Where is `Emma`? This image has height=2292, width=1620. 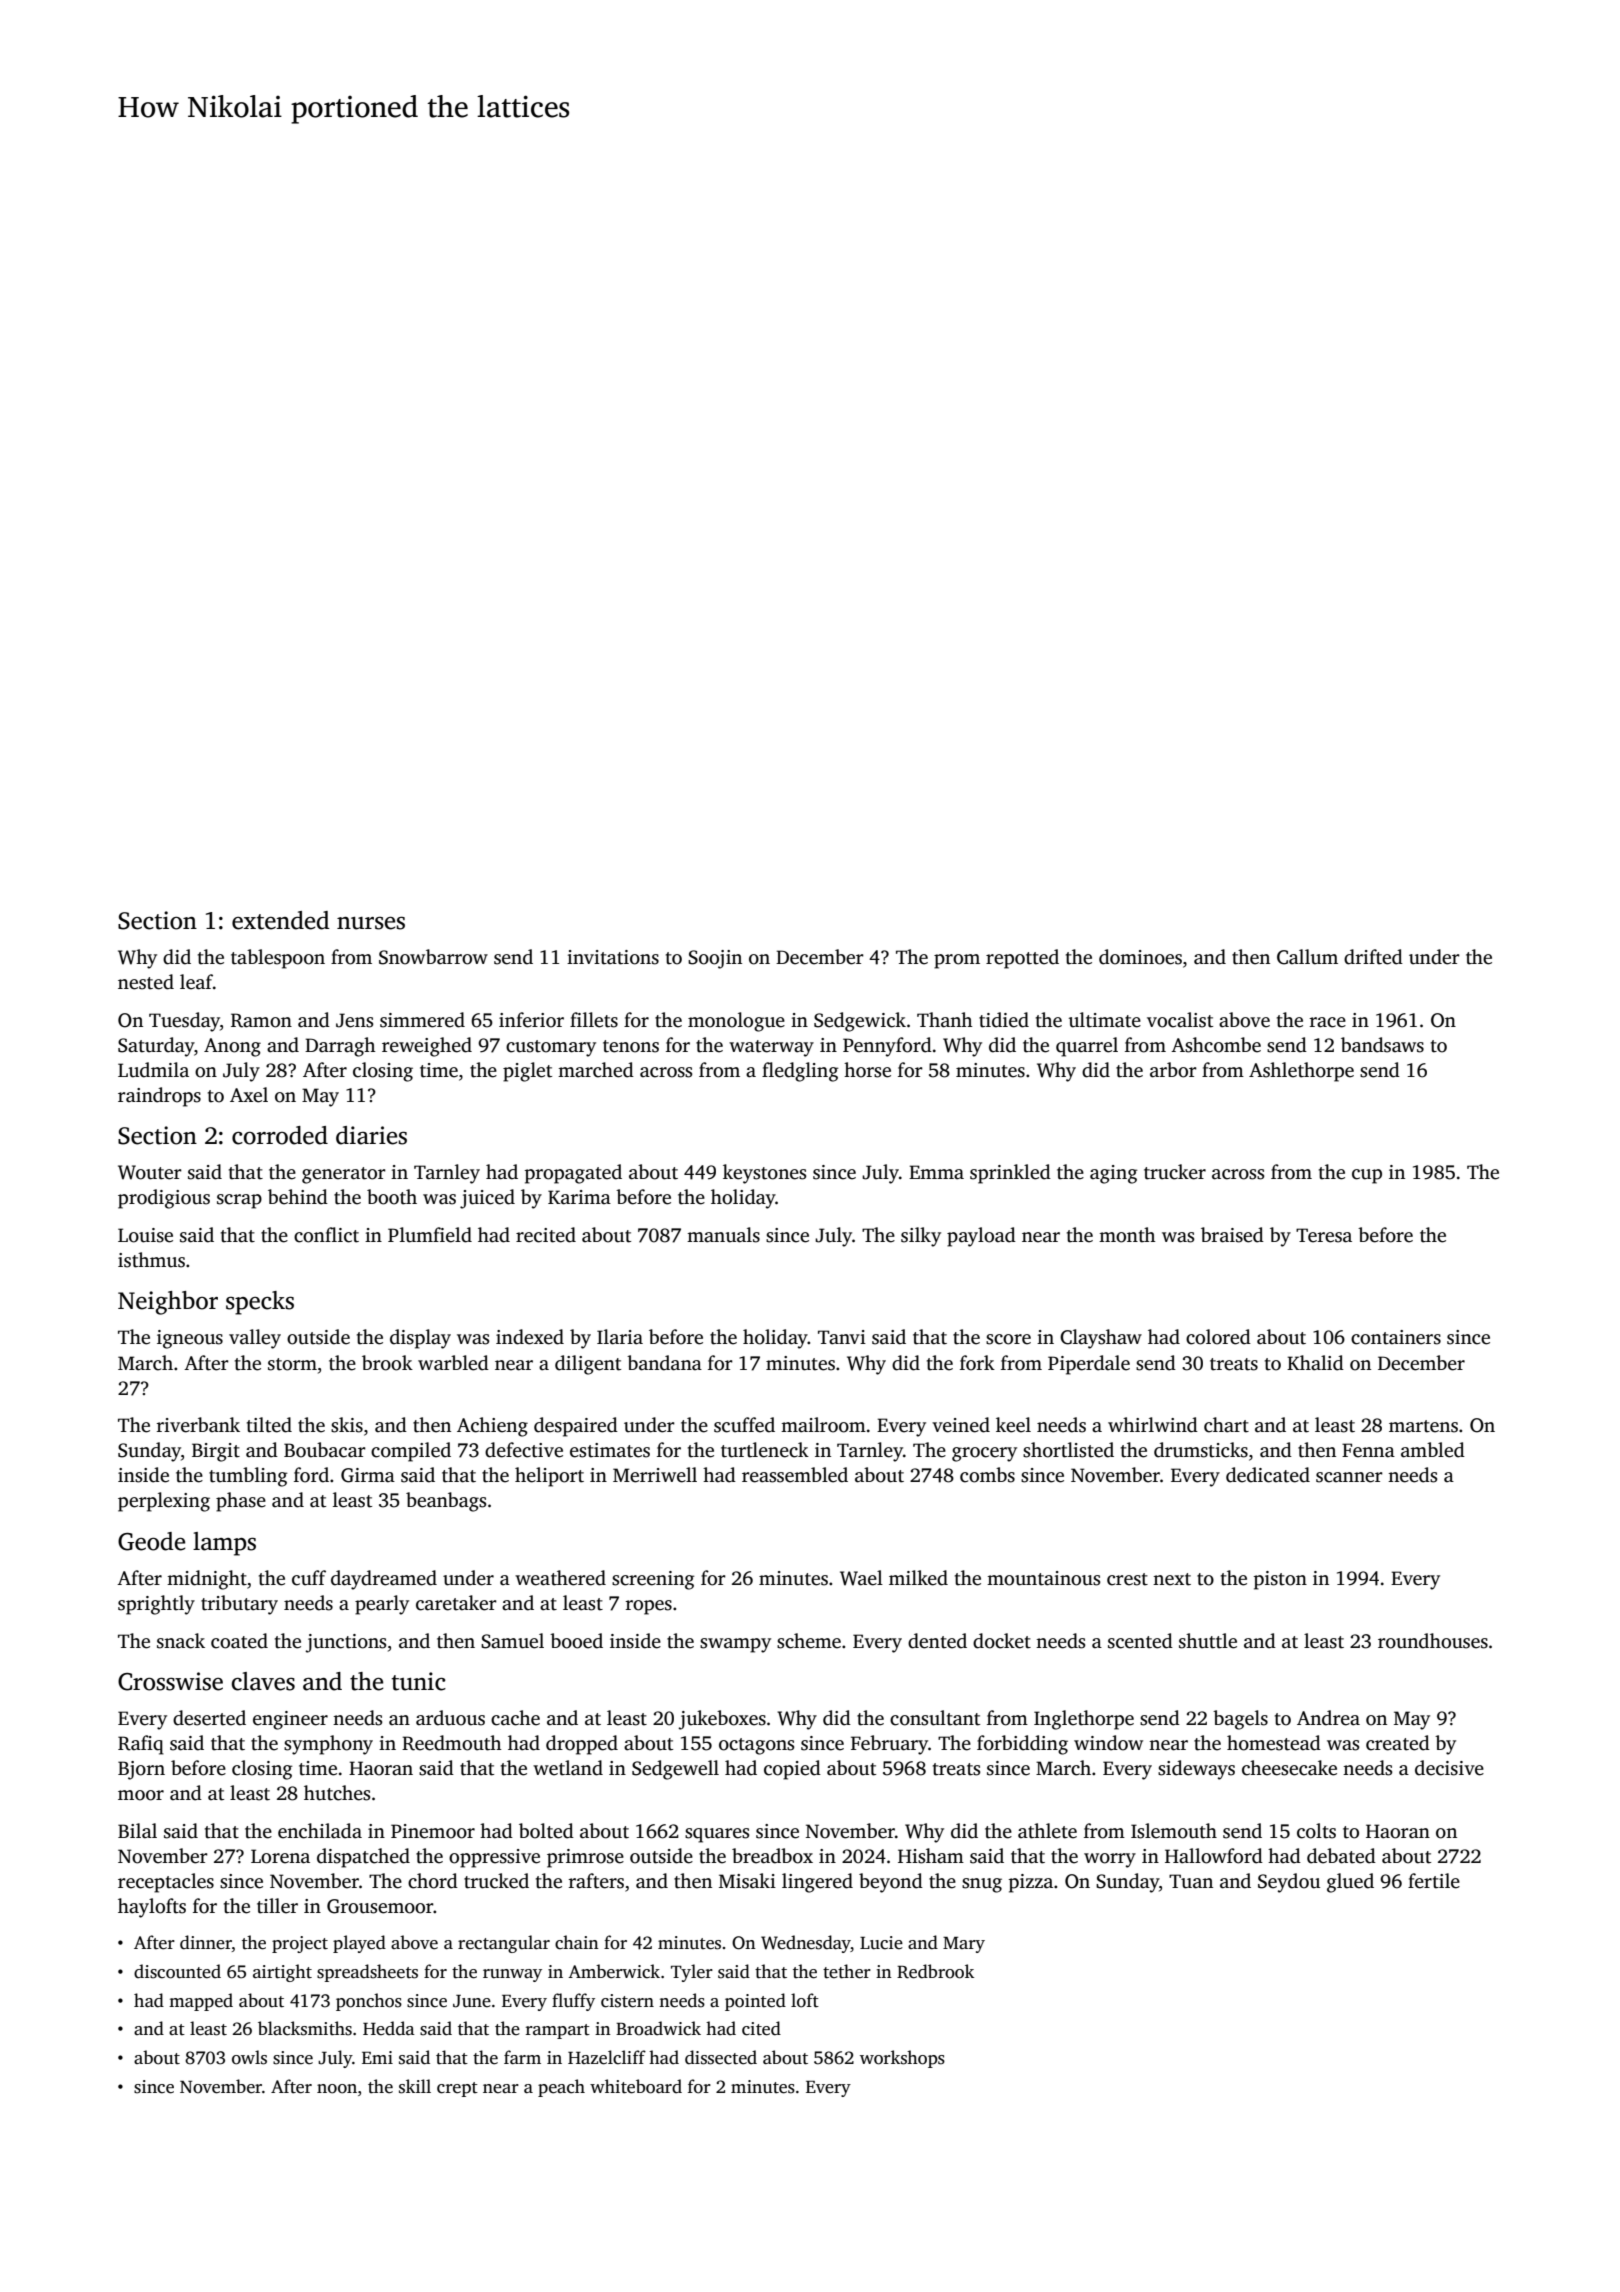
Emma is located at coordinates (936, 1172).
